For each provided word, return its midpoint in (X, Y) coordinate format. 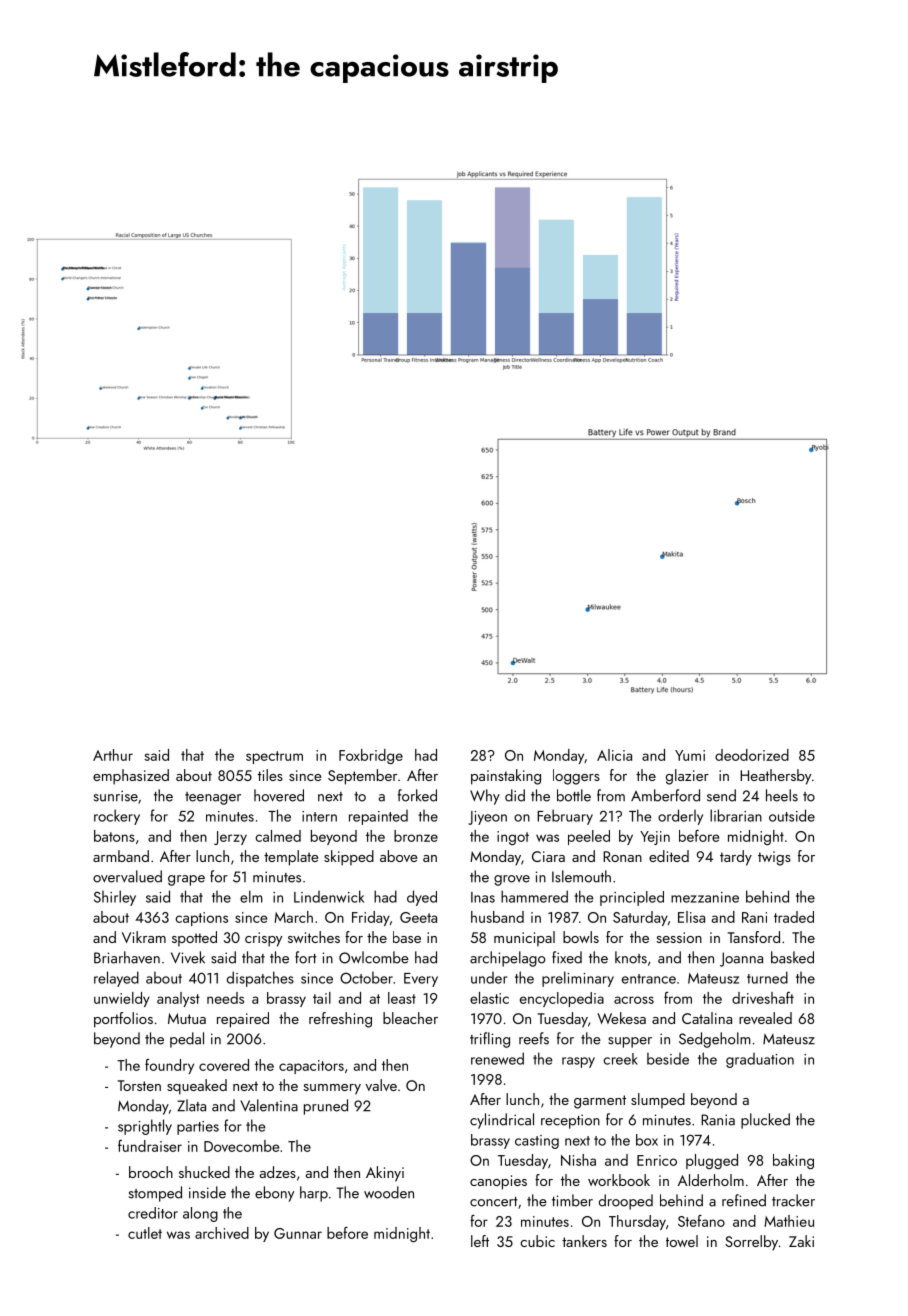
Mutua (187, 1018)
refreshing (340, 1020)
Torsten (139, 1085)
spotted (194, 938)
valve (381, 1085)
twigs (774, 858)
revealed (765, 1018)
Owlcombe (374, 957)
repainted (378, 817)
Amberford (665, 795)
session (679, 937)
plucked (765, 1121)
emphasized (131, 777)
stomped (155, 1194)
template (291, 858)
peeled (589, 837)
